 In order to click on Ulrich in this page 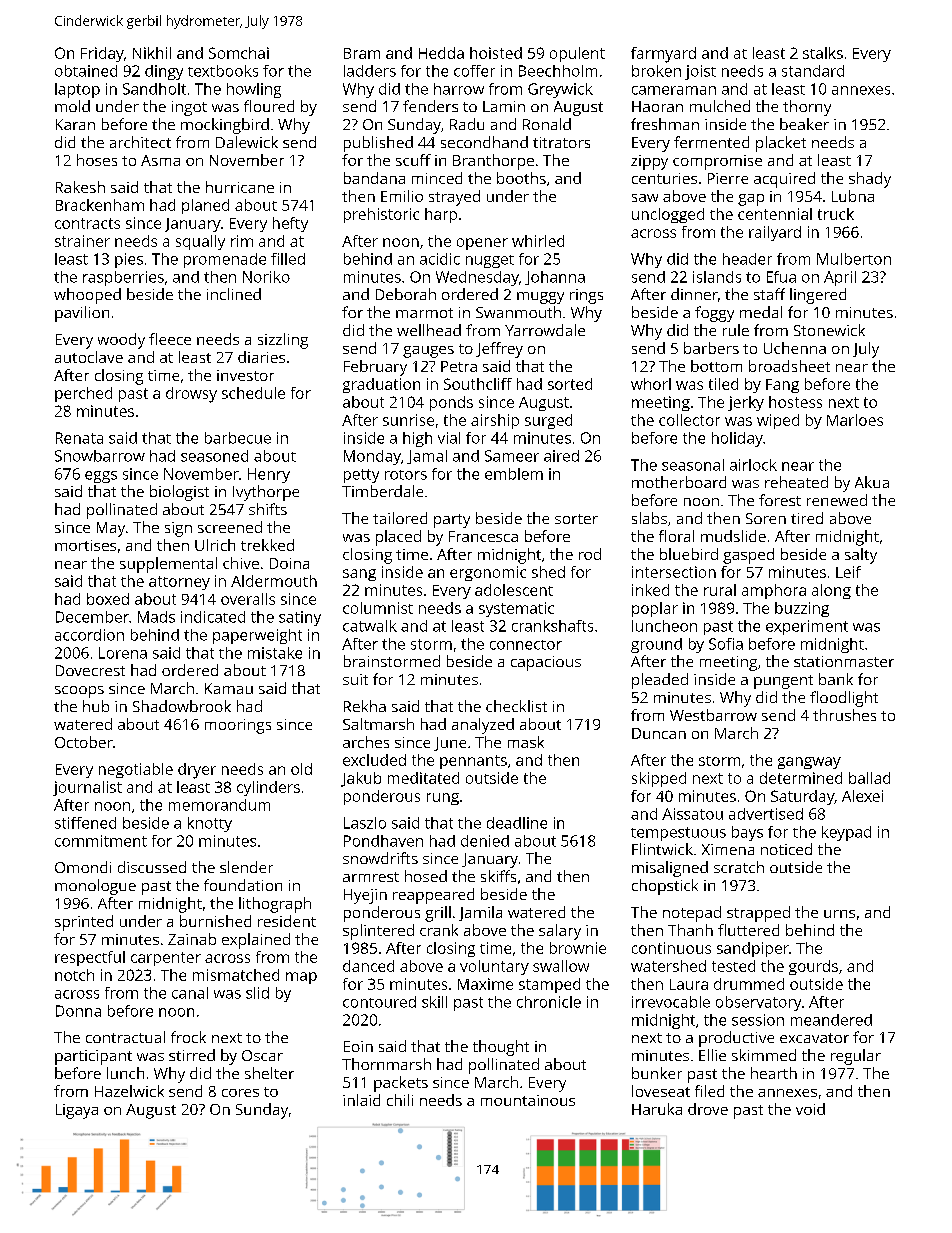, I will do `click(215, 545)`.
